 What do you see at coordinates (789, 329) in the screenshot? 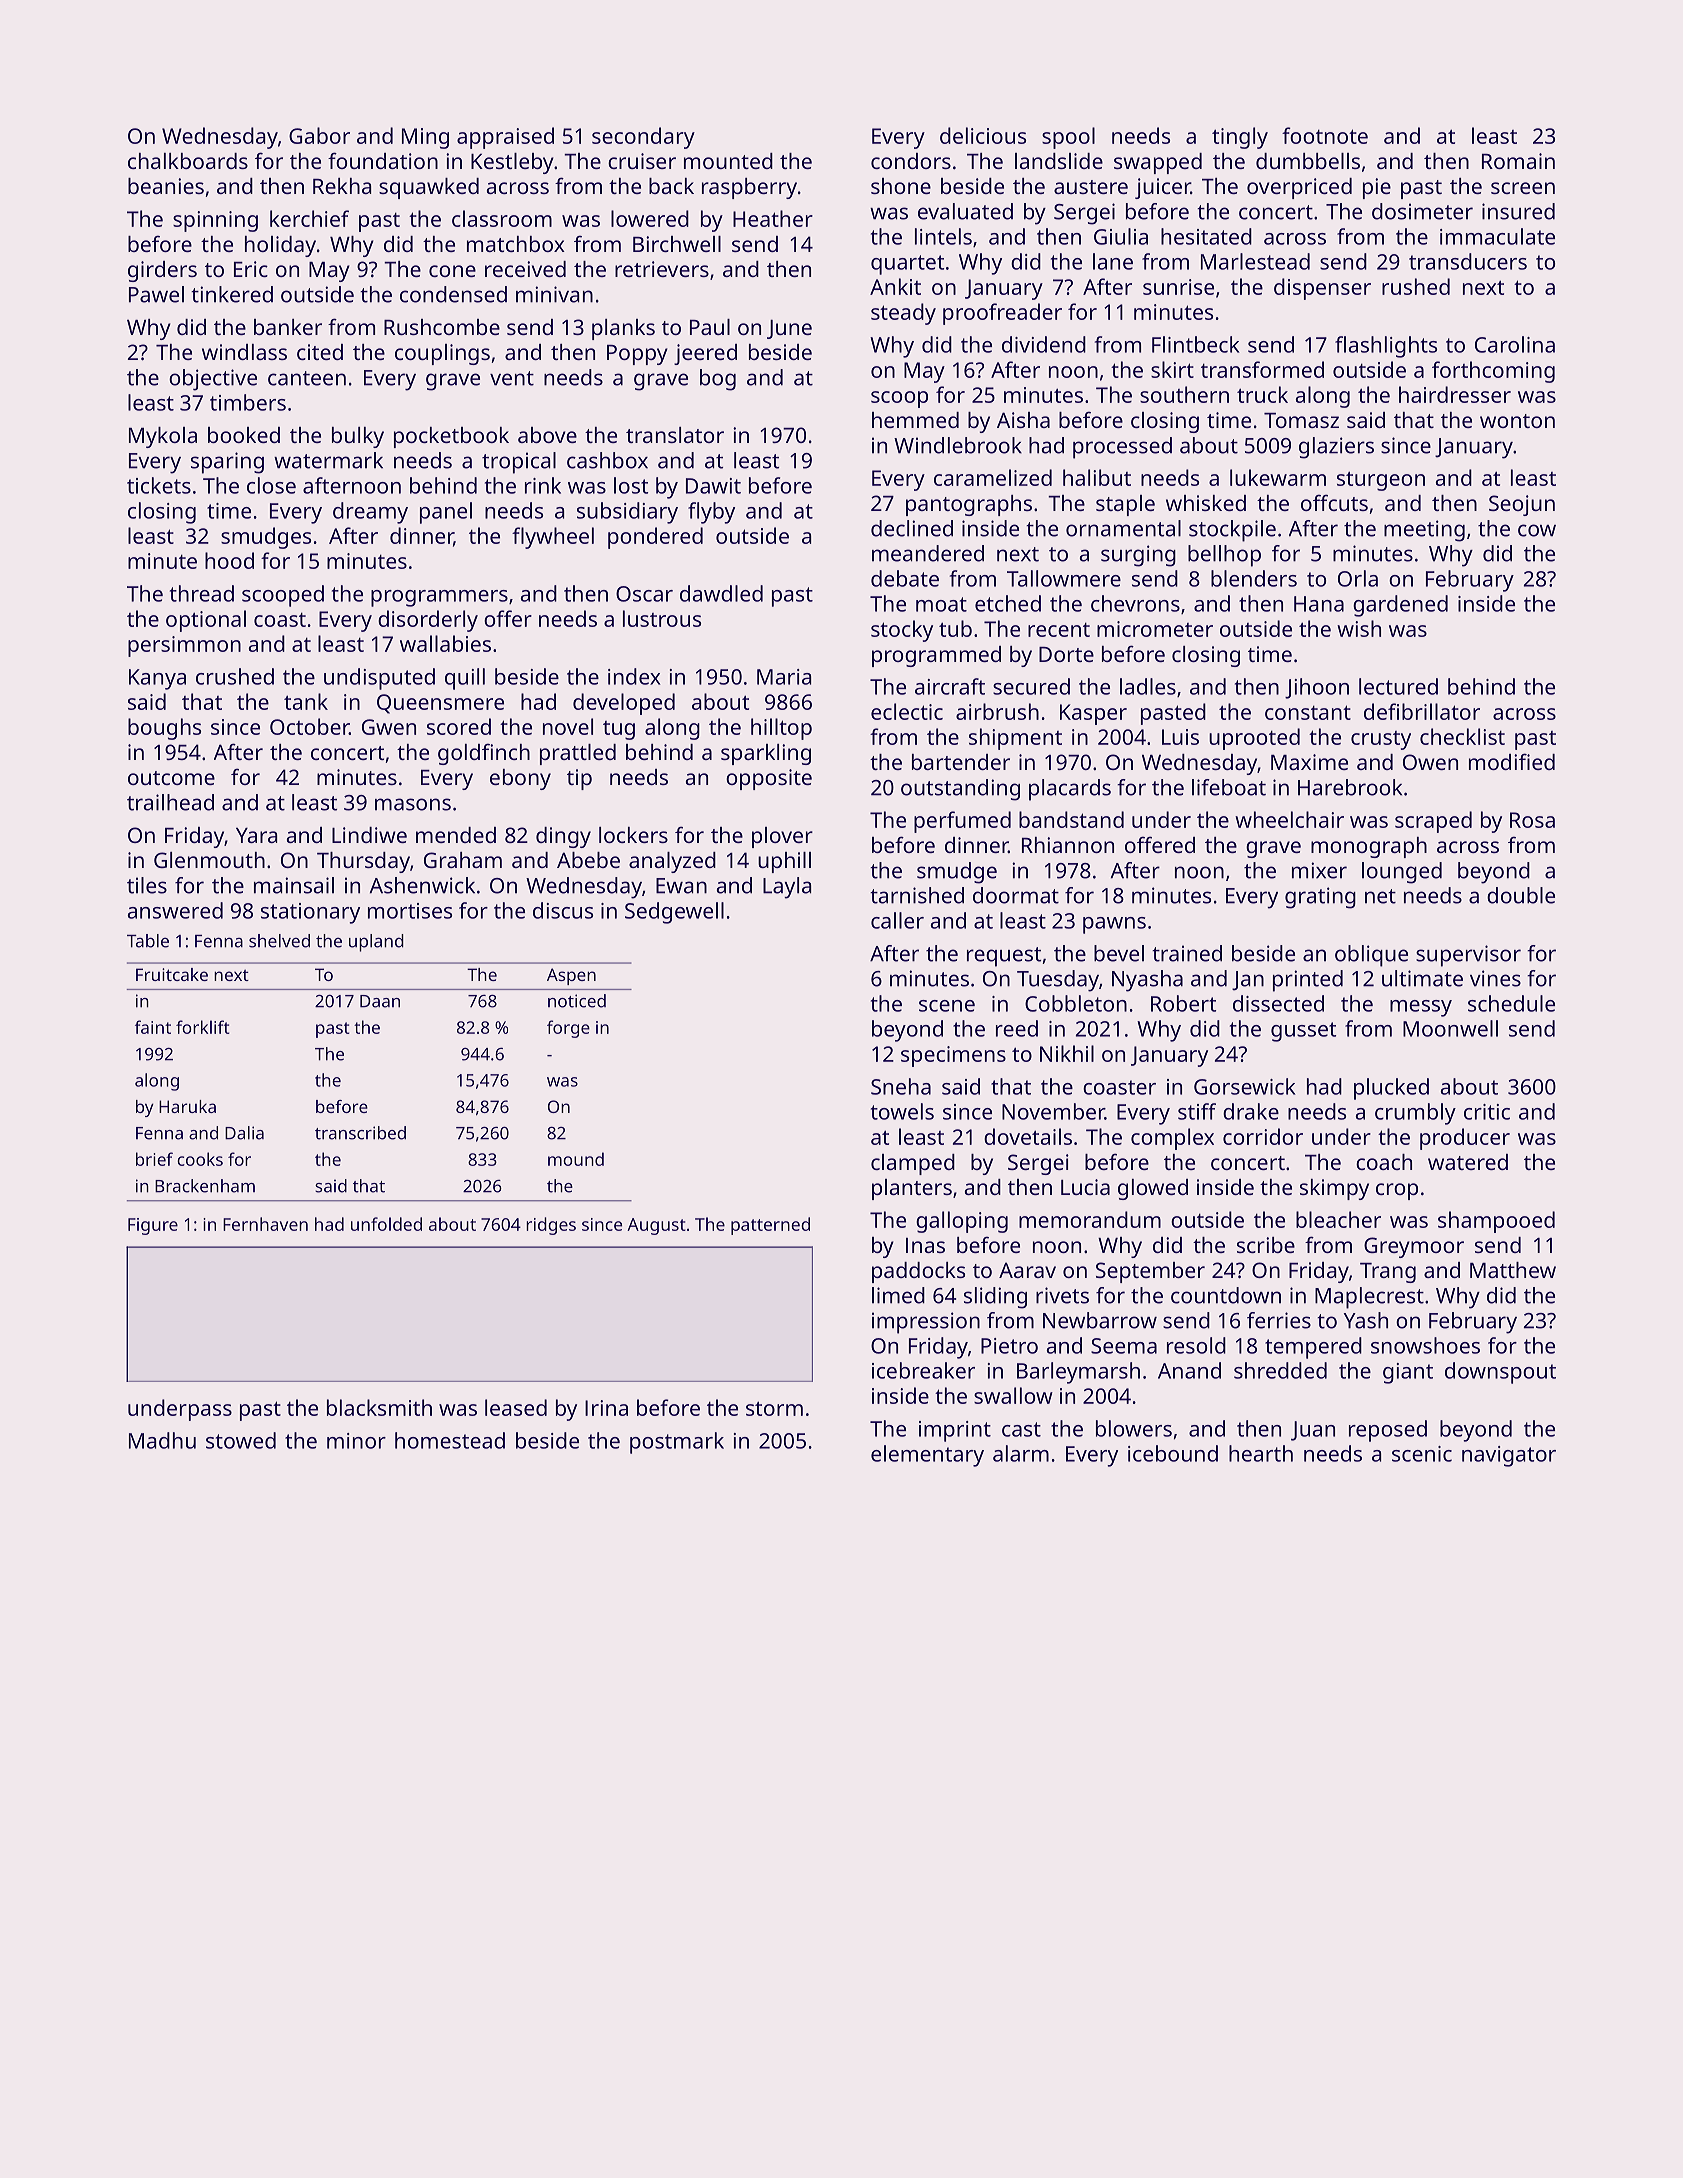
I see `June` at bounding box center [789, 329].
